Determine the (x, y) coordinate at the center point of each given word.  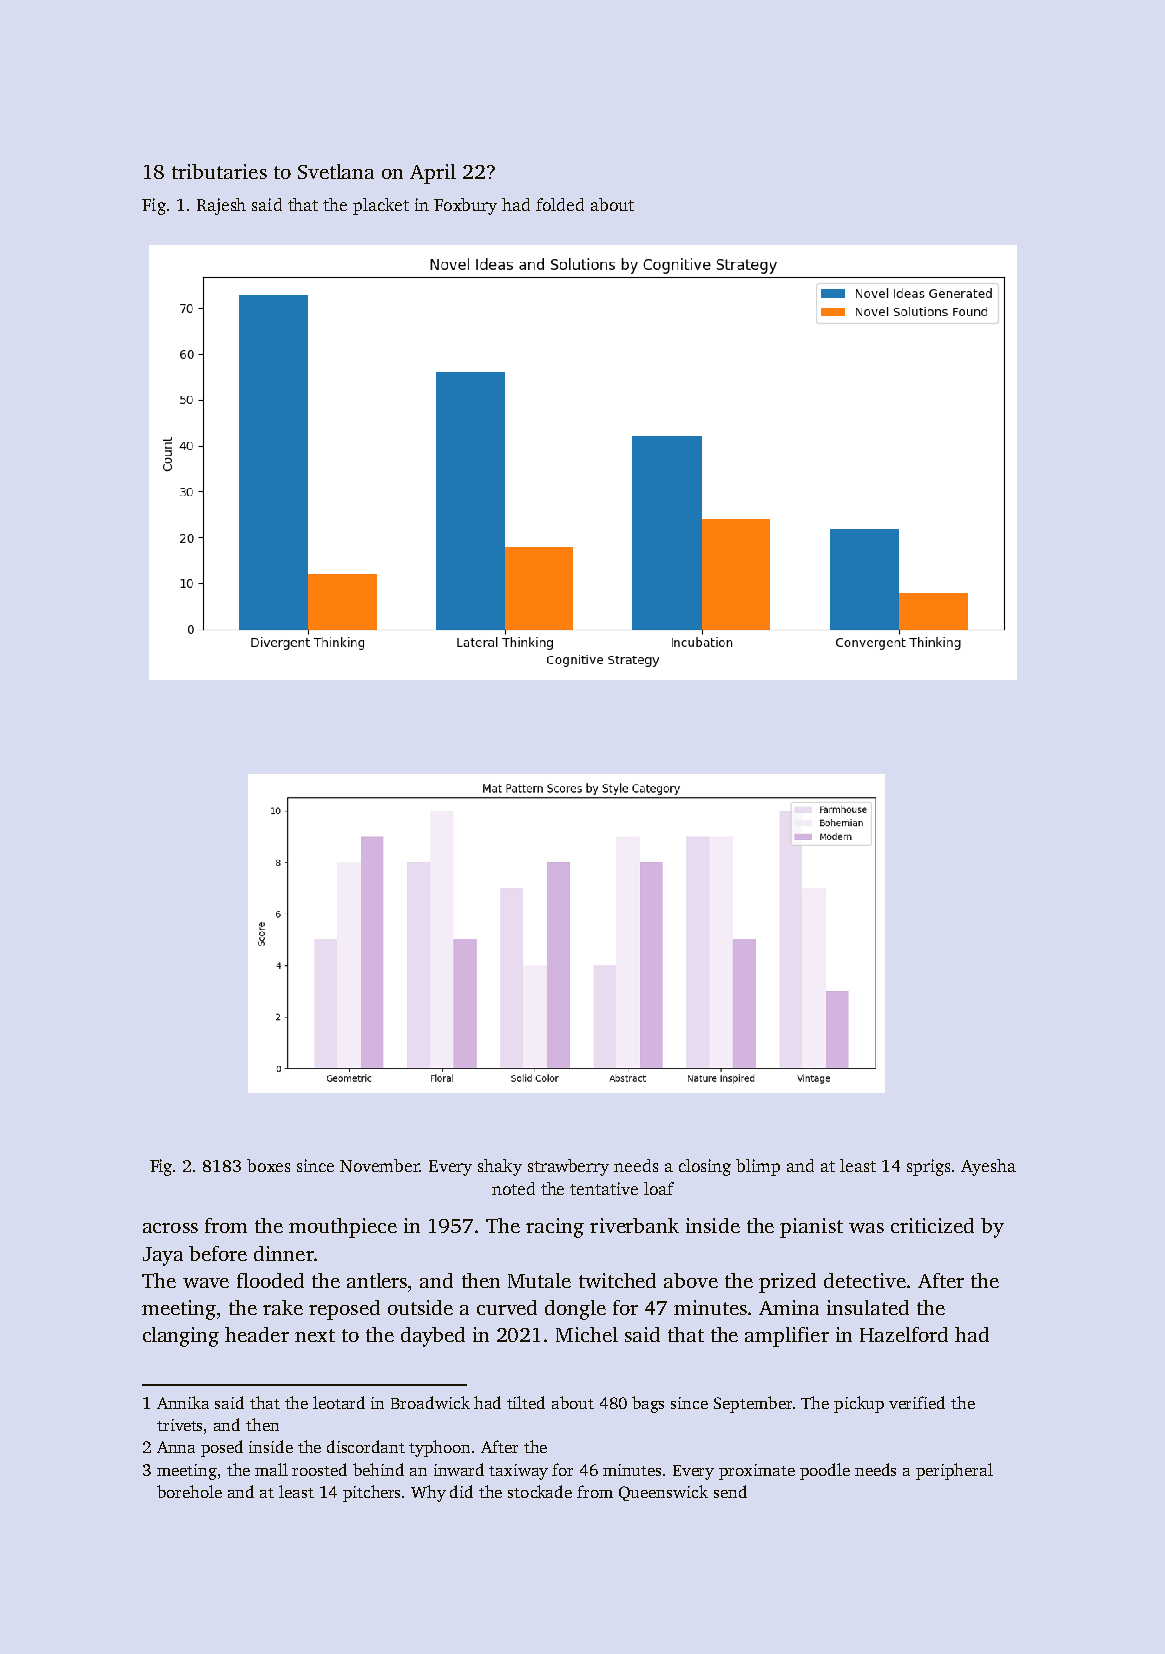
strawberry (568, 1167)
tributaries (219, 171)
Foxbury (465, 206)
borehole (189, 1491)
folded (560, 204)
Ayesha (988, 1167)
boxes (268, 1165)
